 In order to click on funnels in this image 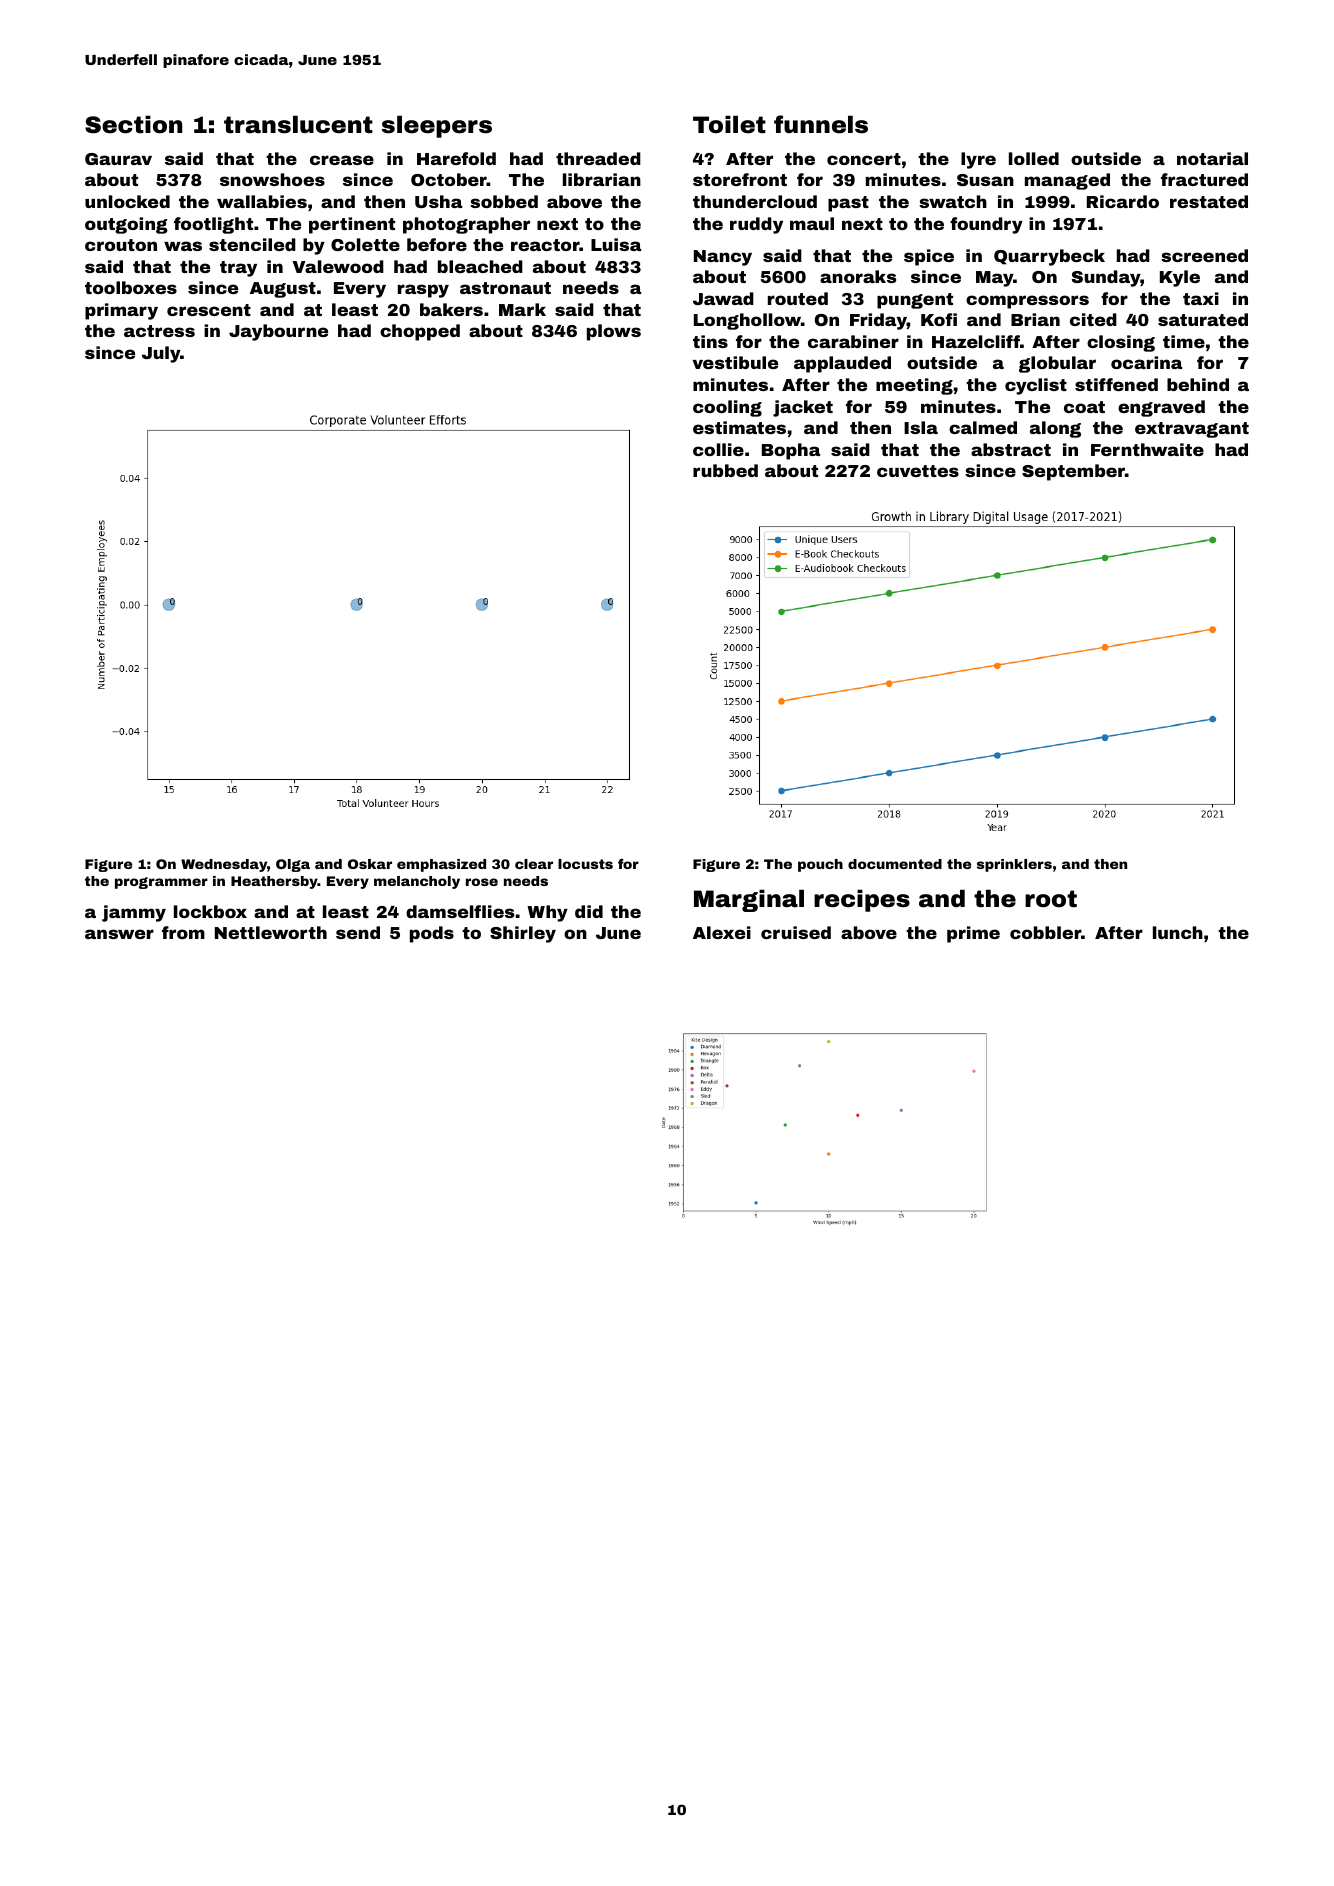, I will do `click(821, 124)`.
